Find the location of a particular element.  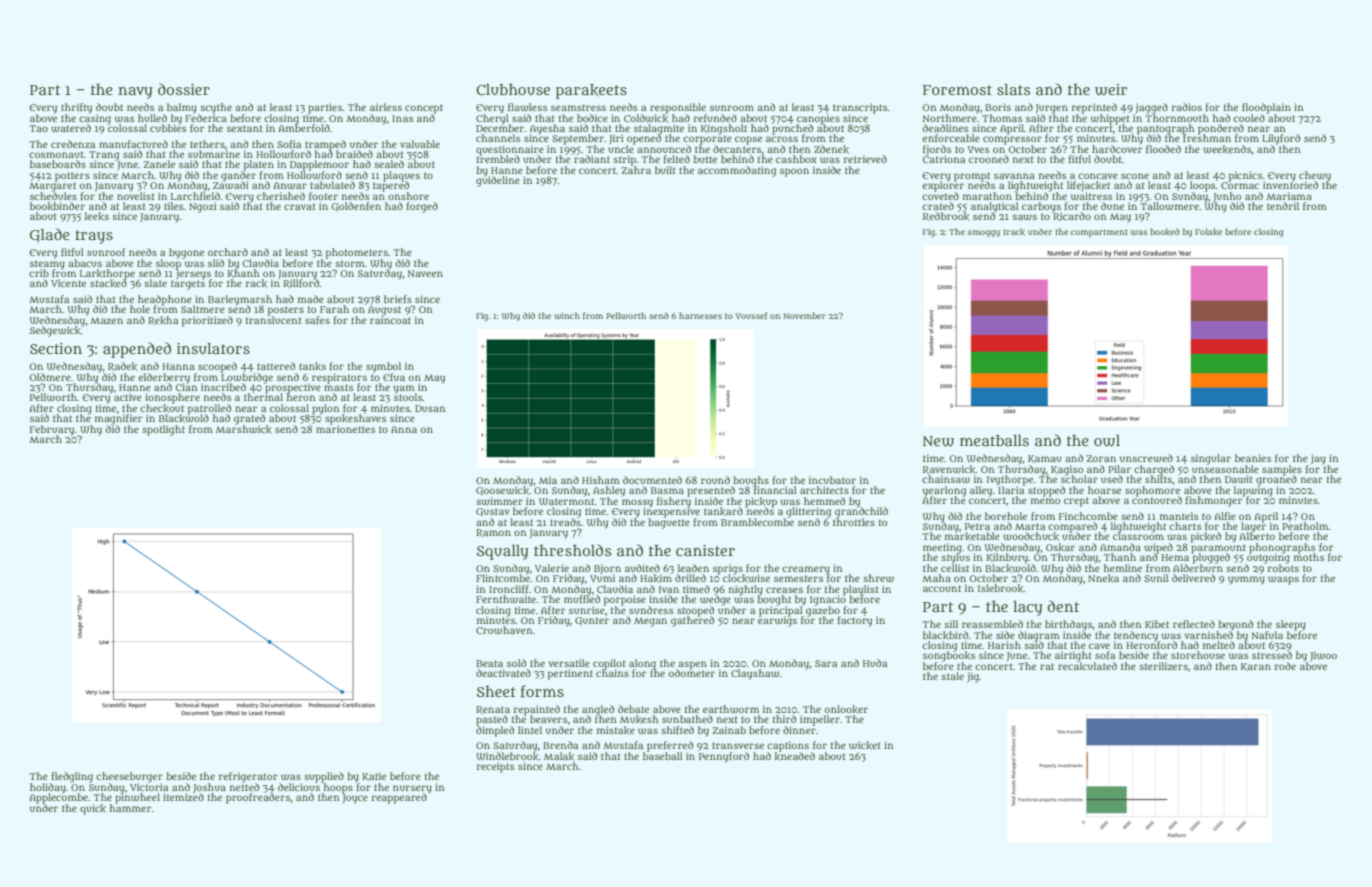

cheeseburger is located at coordinates (129, 777).
